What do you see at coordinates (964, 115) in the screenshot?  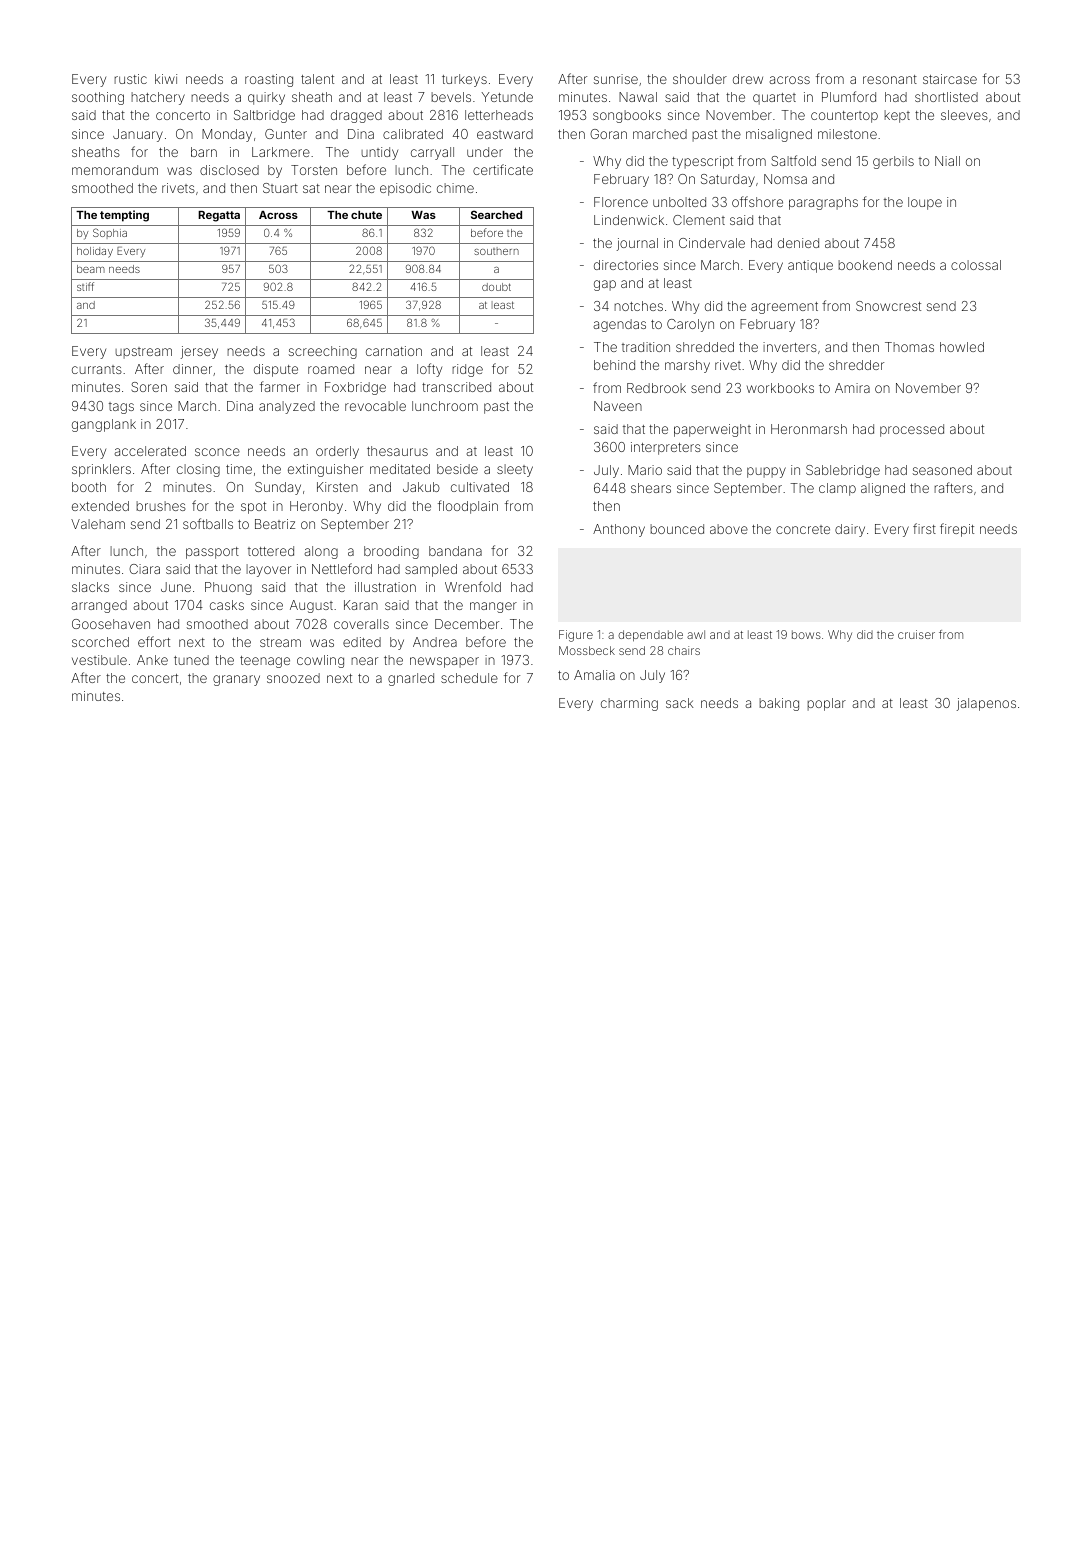 I see `sleeves` at bounding box center [964, 115].
